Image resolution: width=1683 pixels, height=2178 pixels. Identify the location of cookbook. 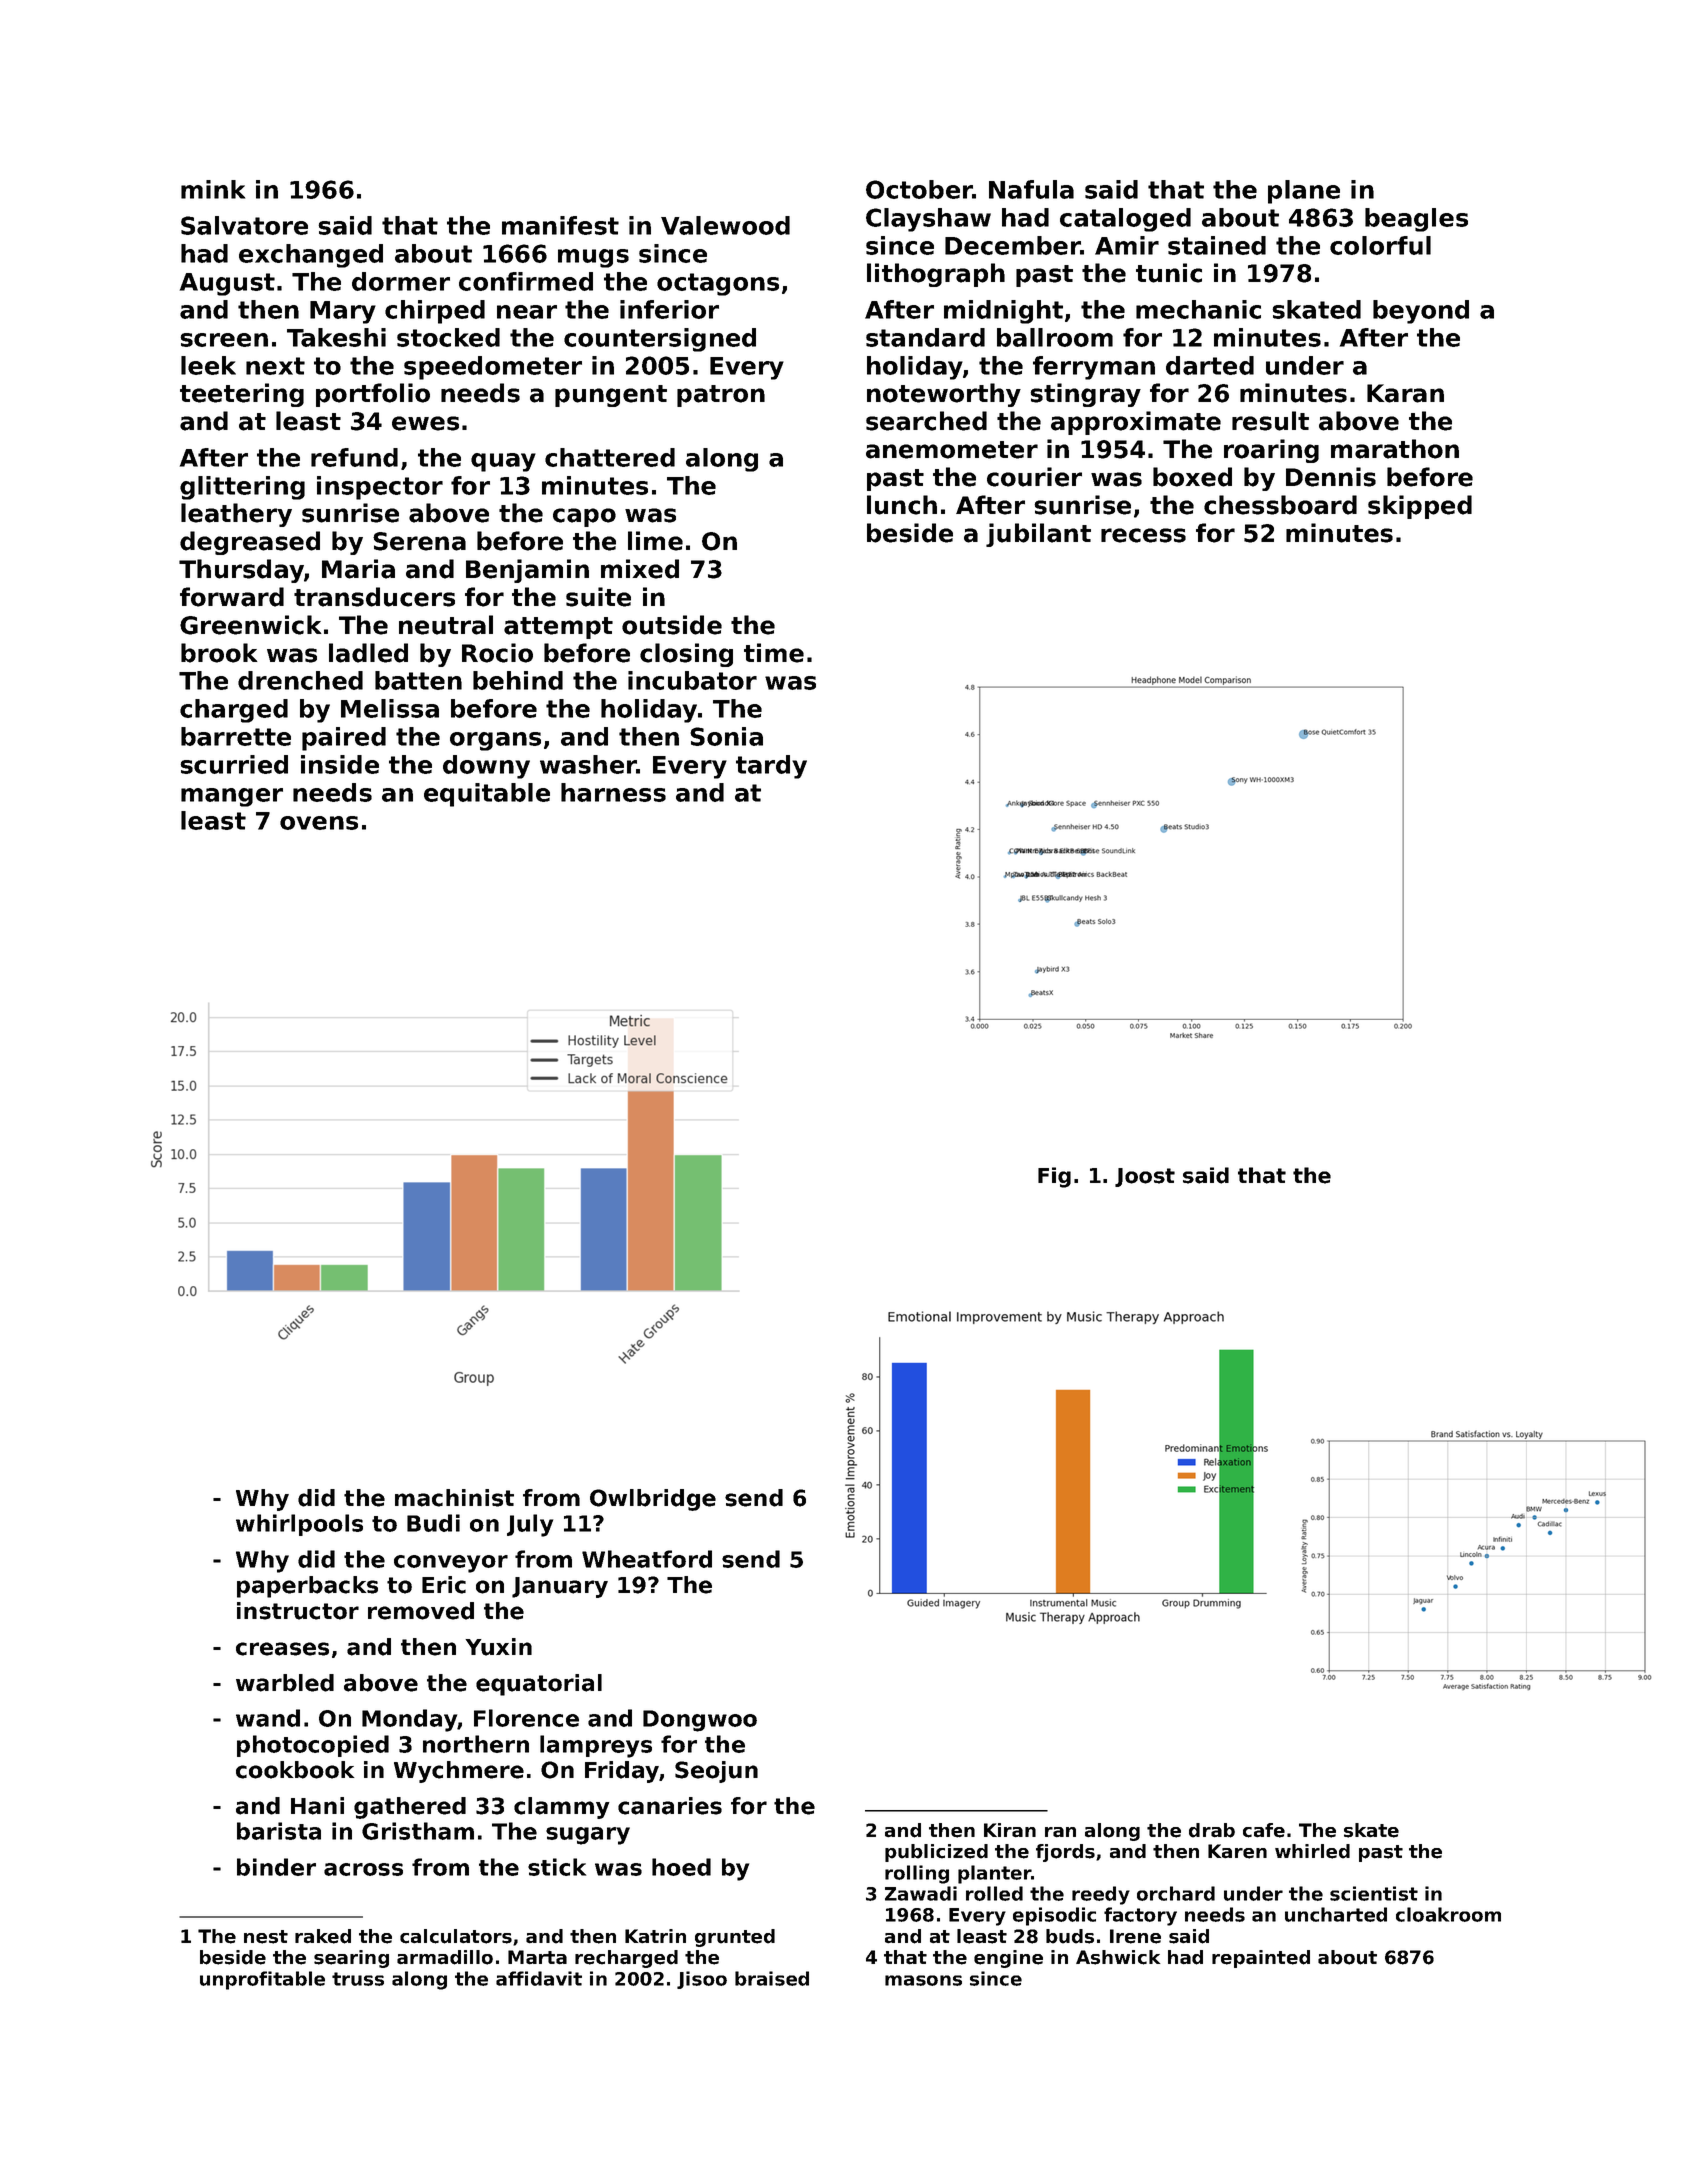
(295, 1770).
